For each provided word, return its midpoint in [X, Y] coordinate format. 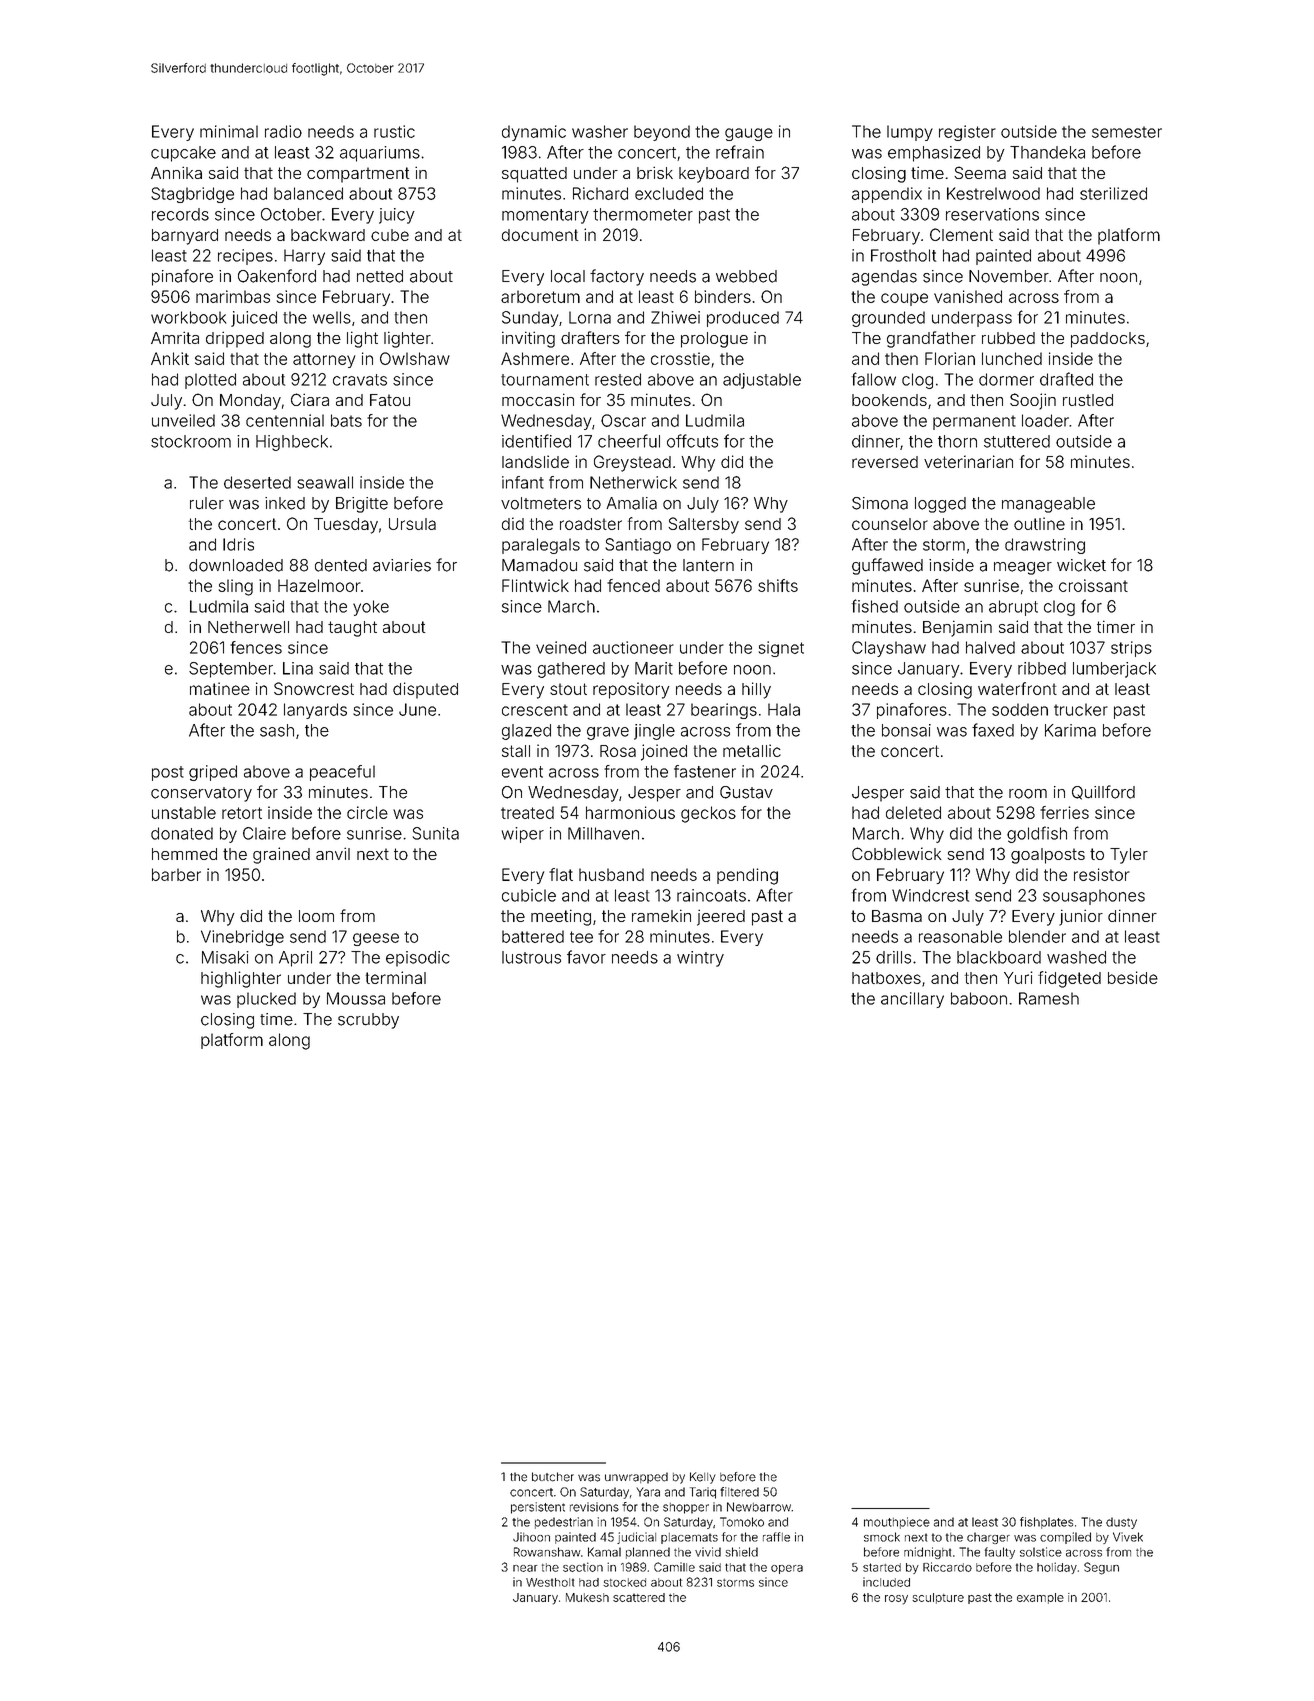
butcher [553, 1477]
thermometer [643, 214]
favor [586, 957]
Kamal [604, 1552]
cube [390, 235]
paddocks [1108, 340]
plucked [266, 1000]
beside [1133, 977]
